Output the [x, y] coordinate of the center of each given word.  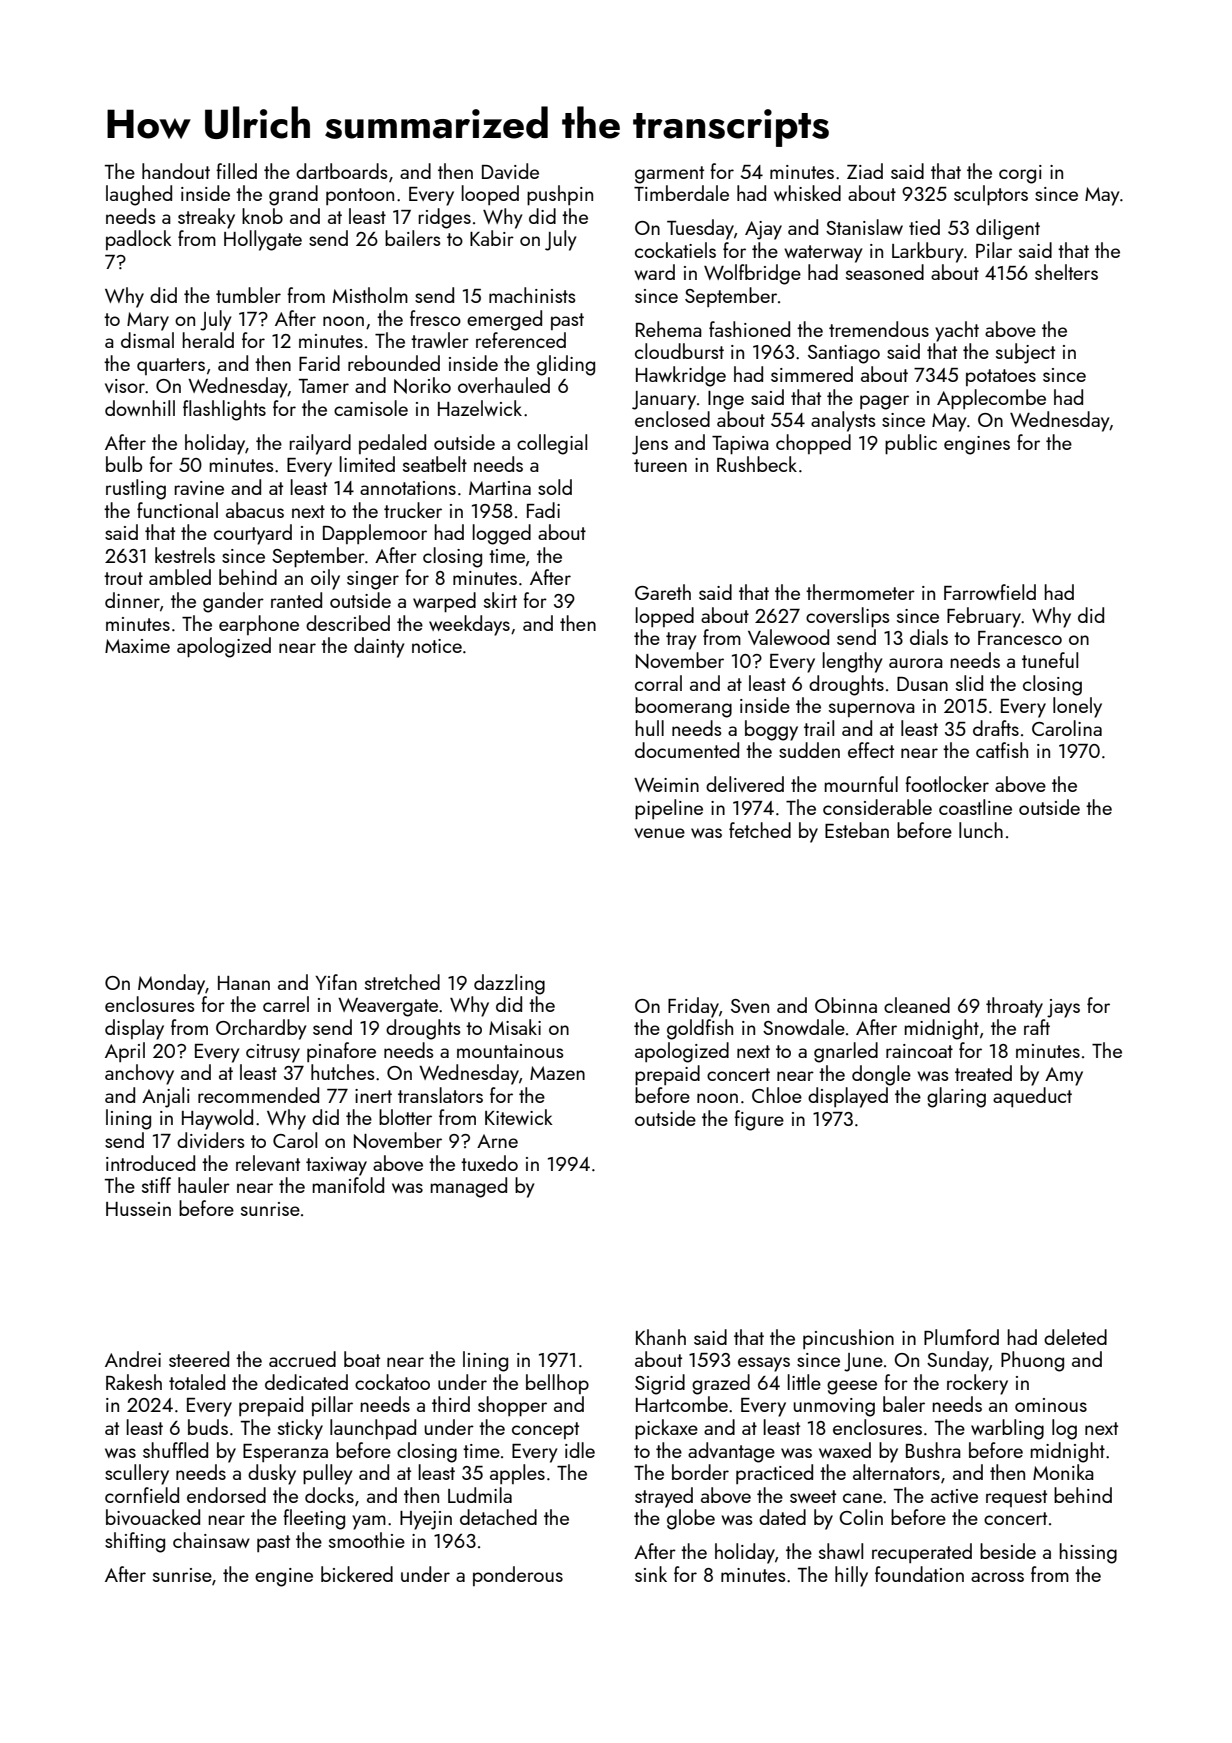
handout [176, 171]
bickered [357, 1574]
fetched [760, 830]
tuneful [1050, 660]
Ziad [865, 171]
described [348, 623]
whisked [807, 193]
